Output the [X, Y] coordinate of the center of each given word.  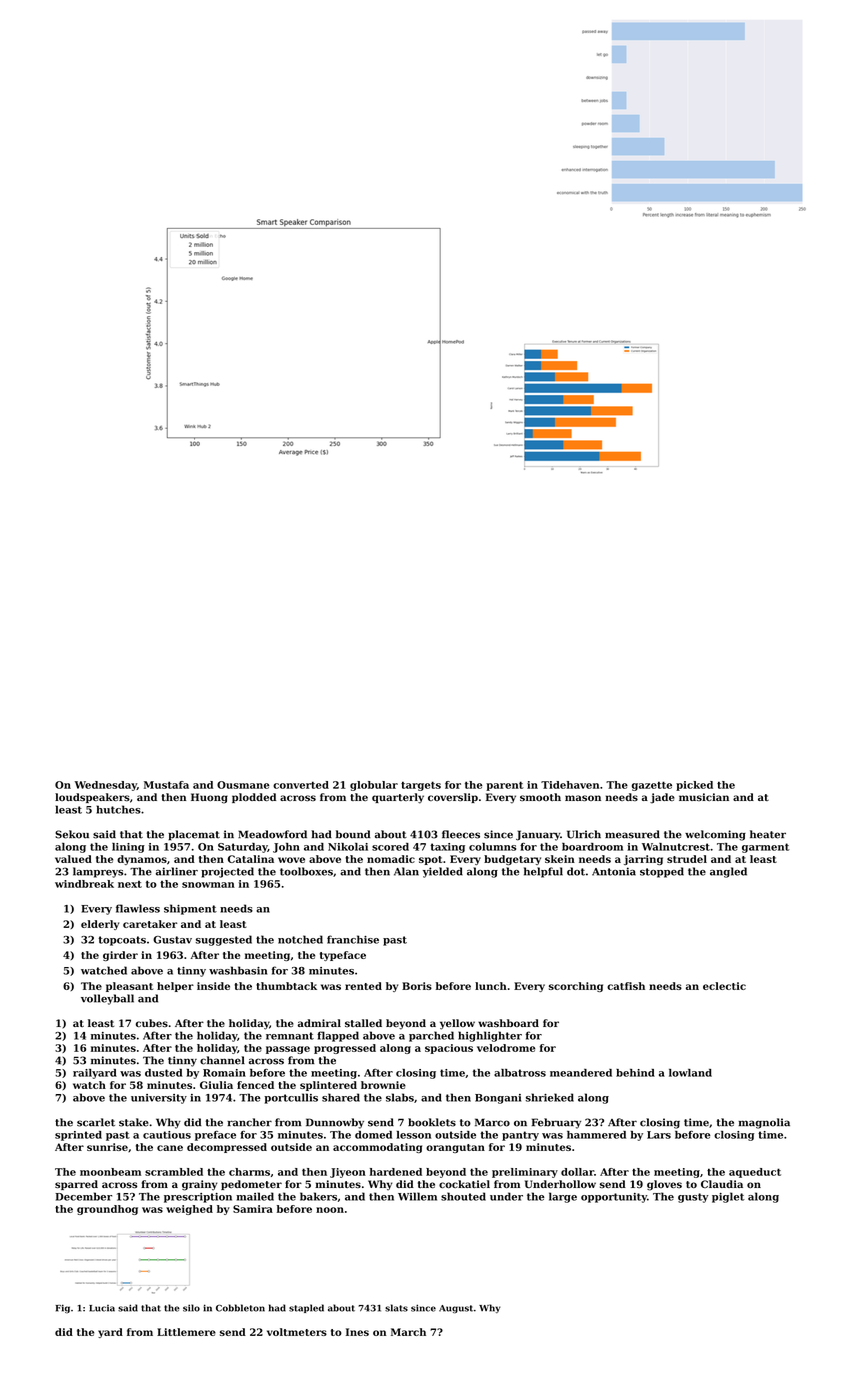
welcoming [715, 835]
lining [128, 848]
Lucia [102, 1308]
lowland [690, 1073]
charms [249, 1172]
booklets [432, 1122]
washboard [508, 1023]
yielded [443, 872]
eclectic [724, 986]
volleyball [107, 999]
